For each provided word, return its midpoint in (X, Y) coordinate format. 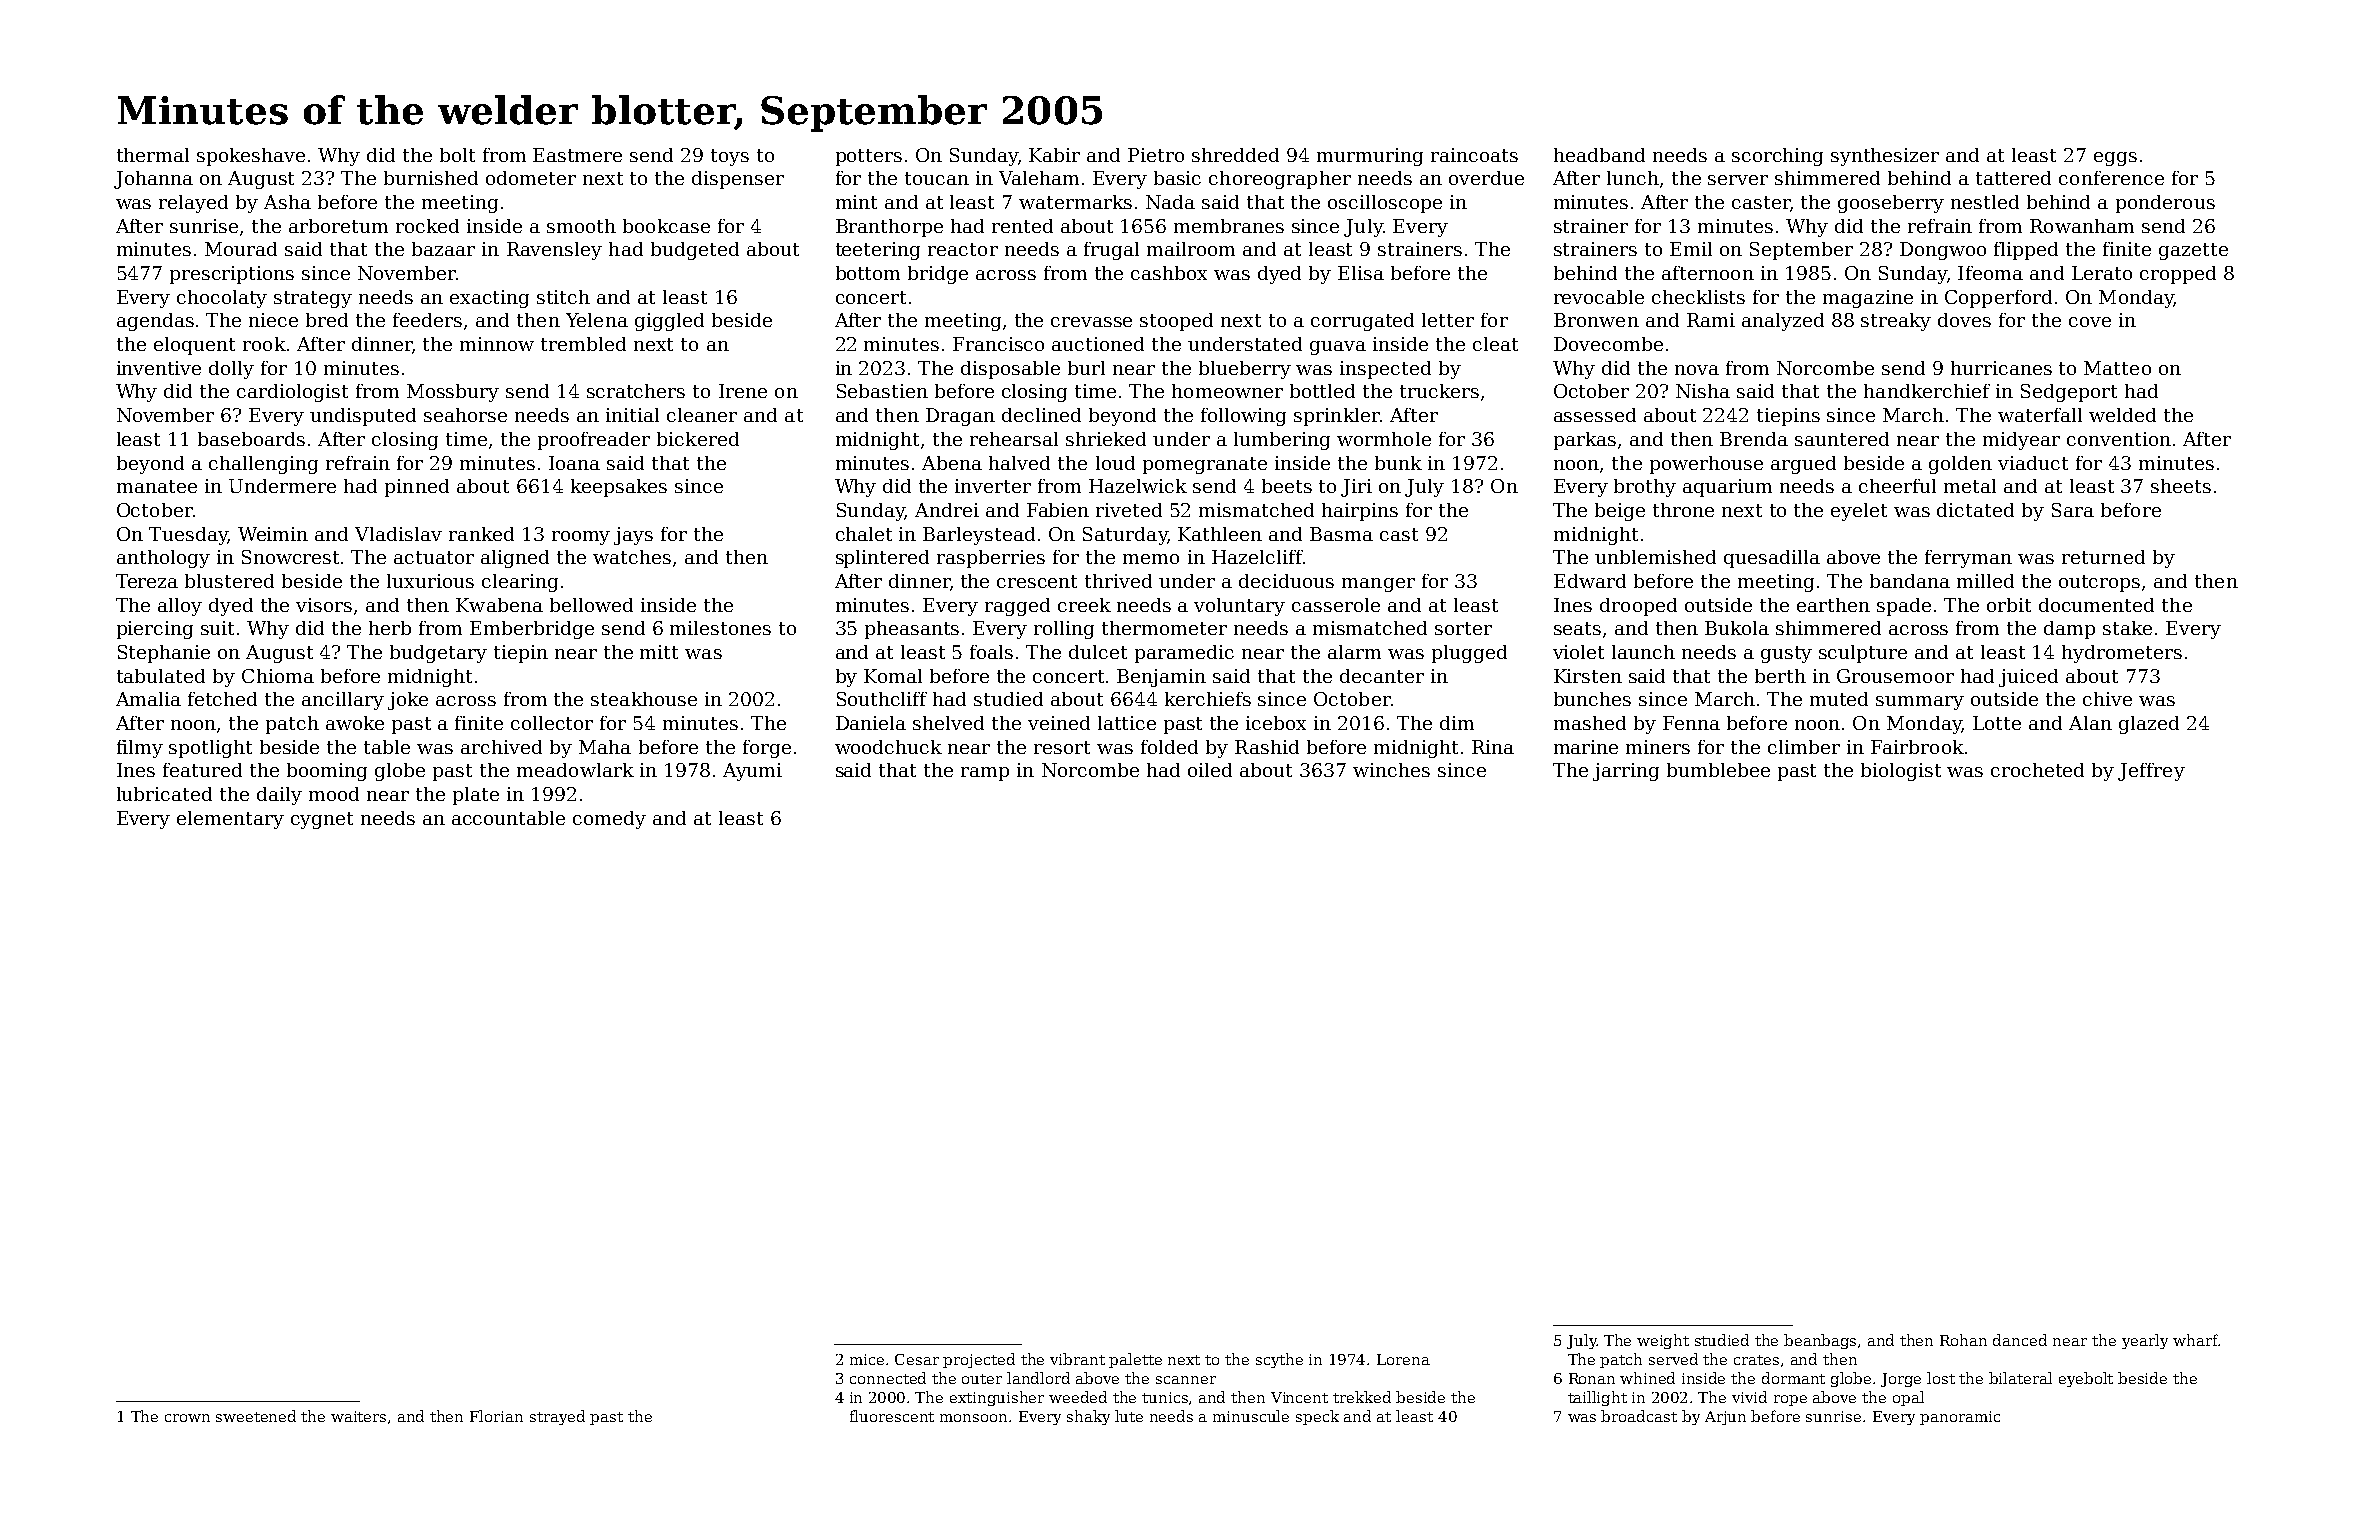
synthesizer (1885, 157)
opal (1908, 1398)
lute (1129, 1416)
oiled (1210, 770)
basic (1177, 178)
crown (187, 1418)
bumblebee (1718, 770)
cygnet (322, 820)
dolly (231, 370)
